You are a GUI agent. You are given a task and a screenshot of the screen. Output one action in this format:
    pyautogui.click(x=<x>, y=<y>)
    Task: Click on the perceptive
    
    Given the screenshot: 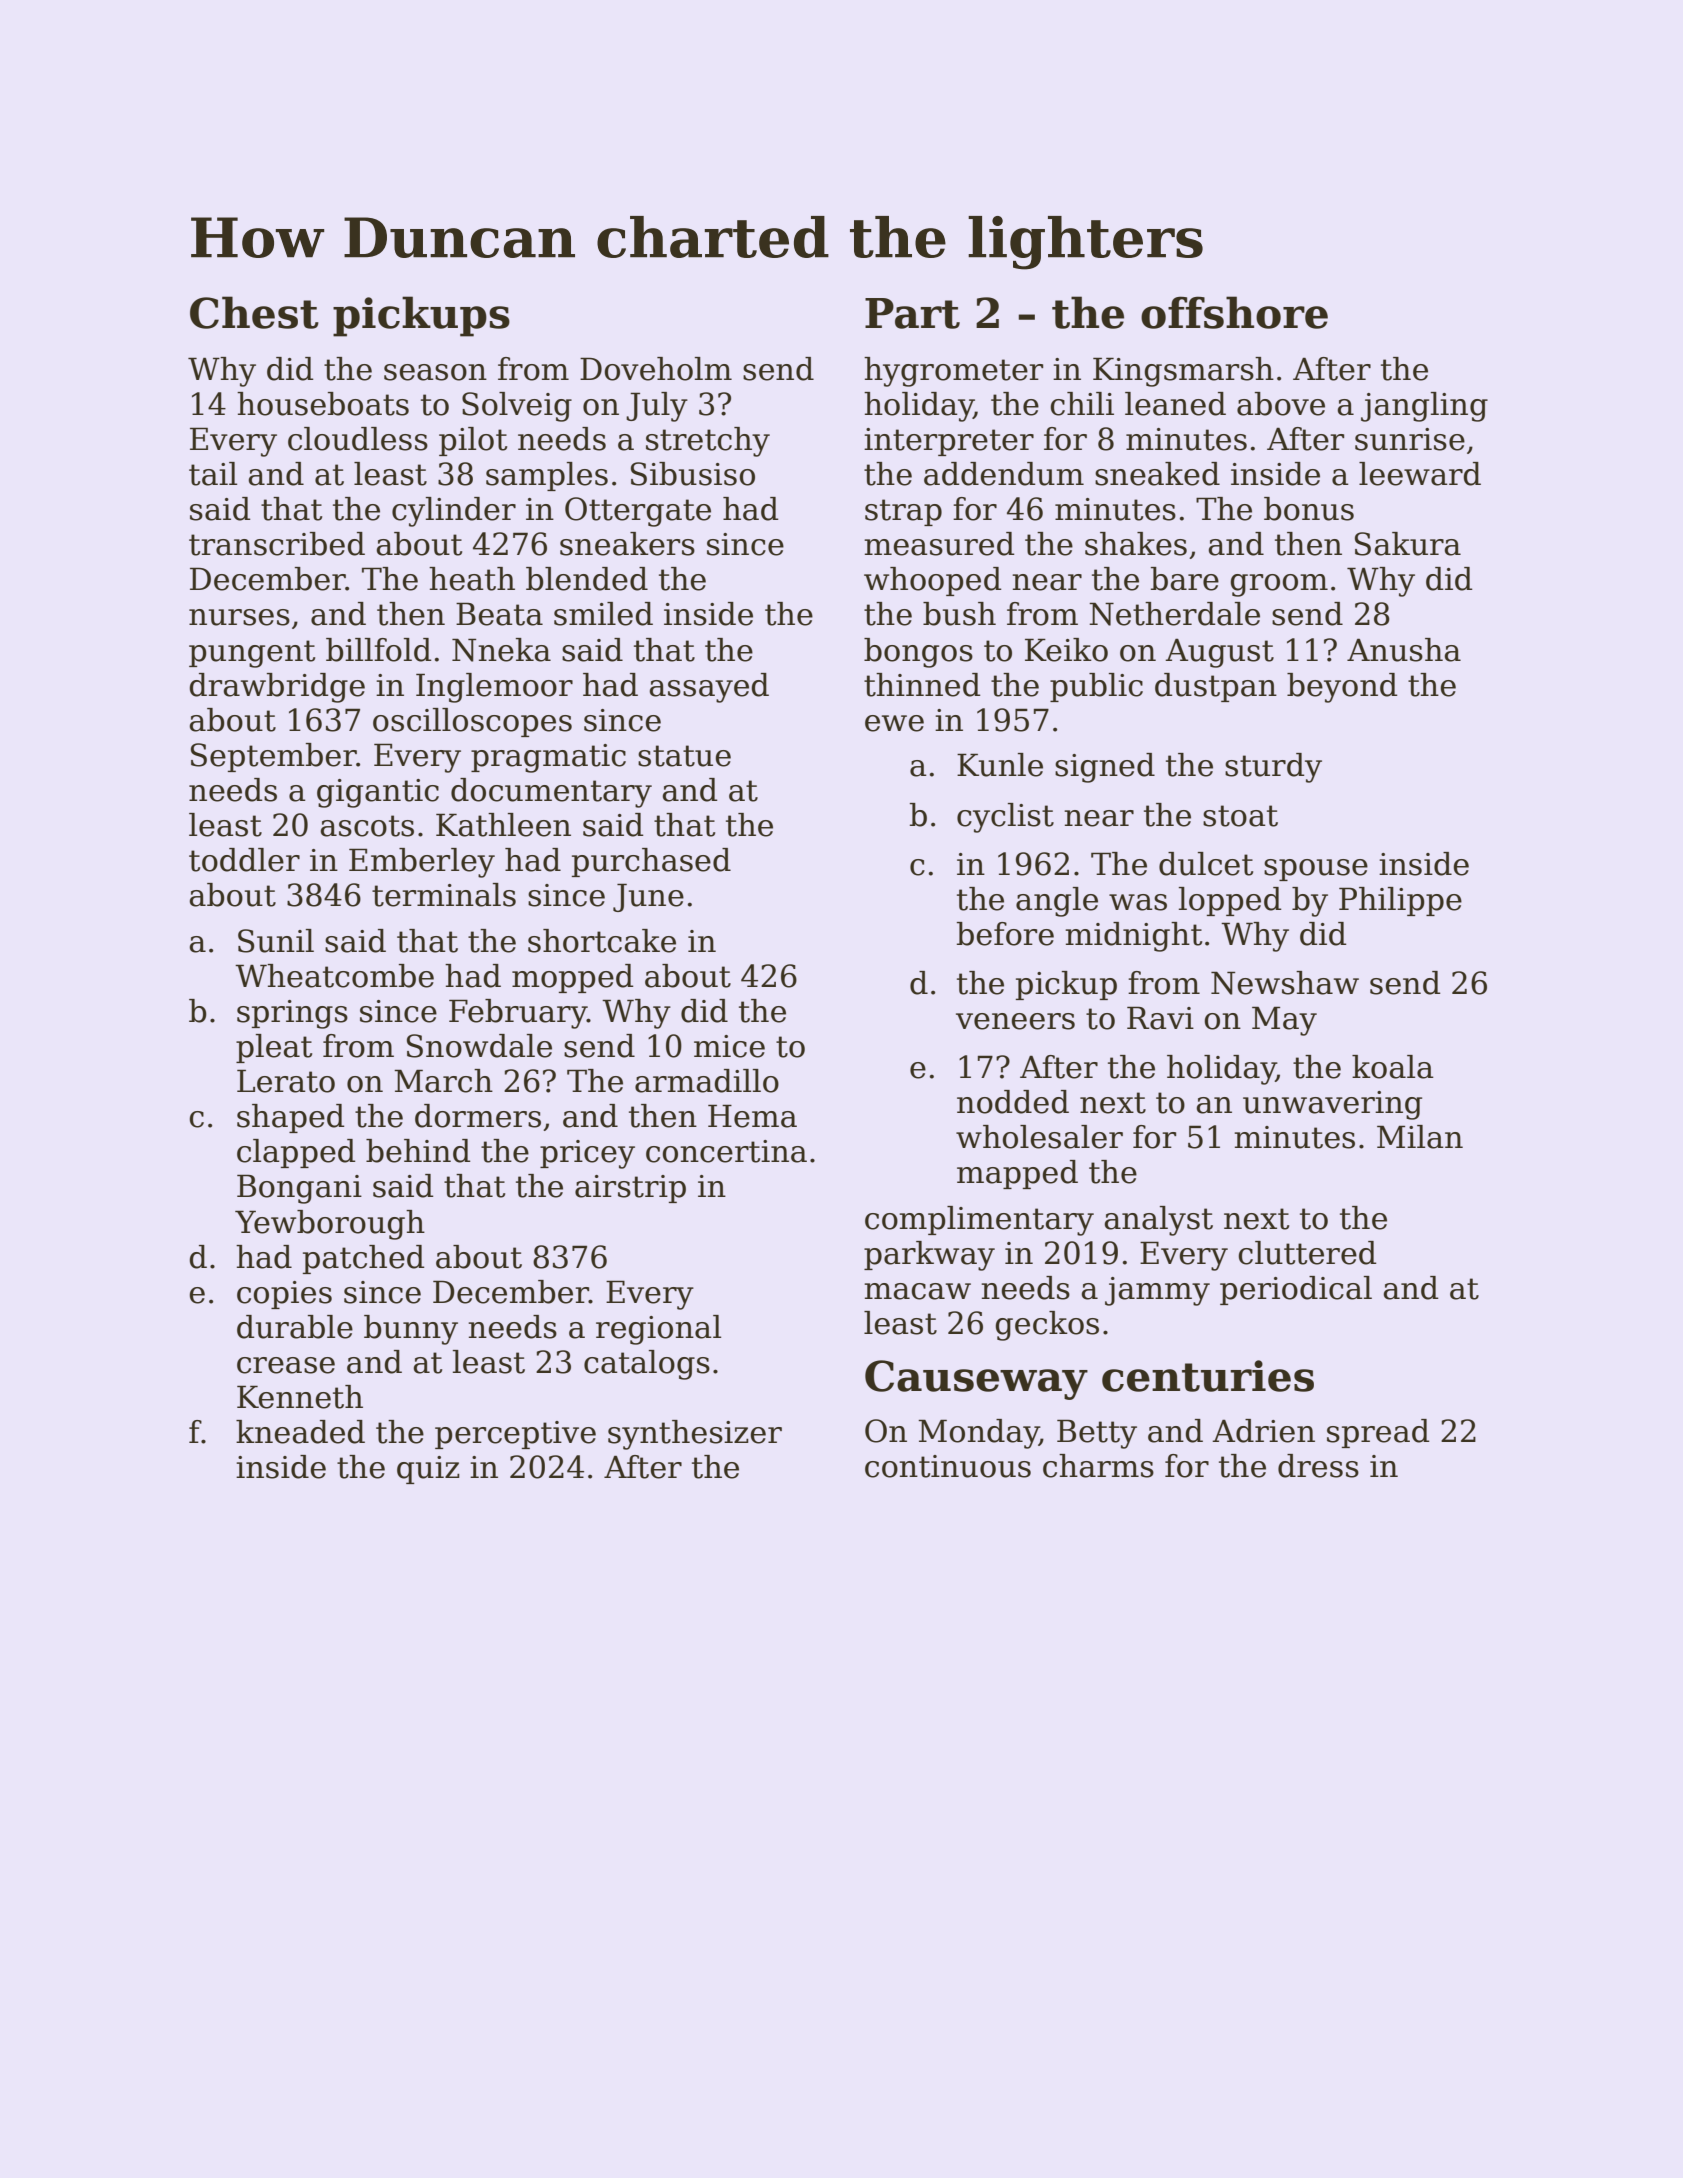 What is the action you would take?
    pyautogui.click(x=515, y=1435)
